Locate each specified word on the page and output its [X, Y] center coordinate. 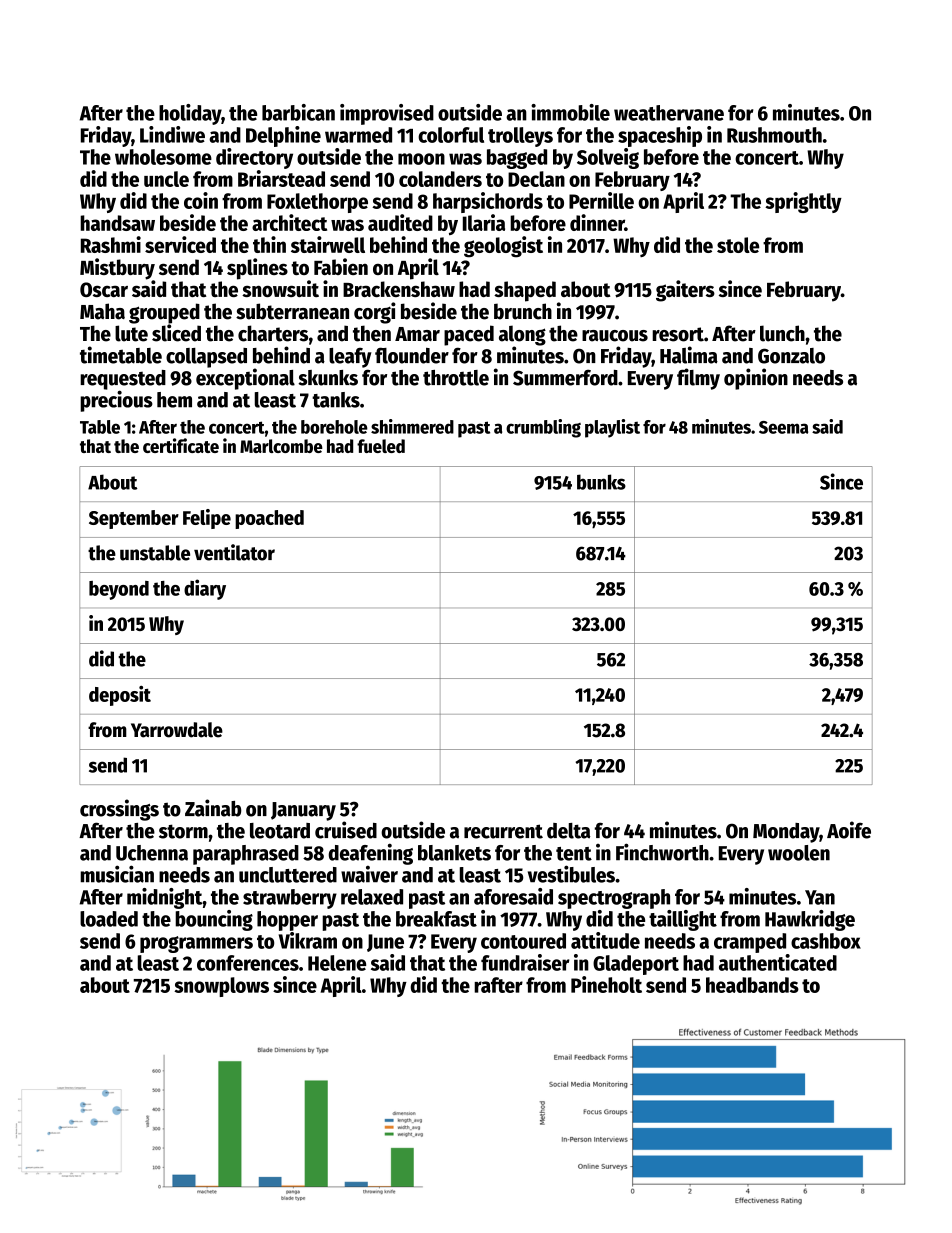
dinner [597, 222]
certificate [181, 445]
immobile [570, 112]
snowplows [221, 987]
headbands [752, 985]
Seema [783, 427]
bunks [601, 482]
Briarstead [281, 178]
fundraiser [525, 962]
